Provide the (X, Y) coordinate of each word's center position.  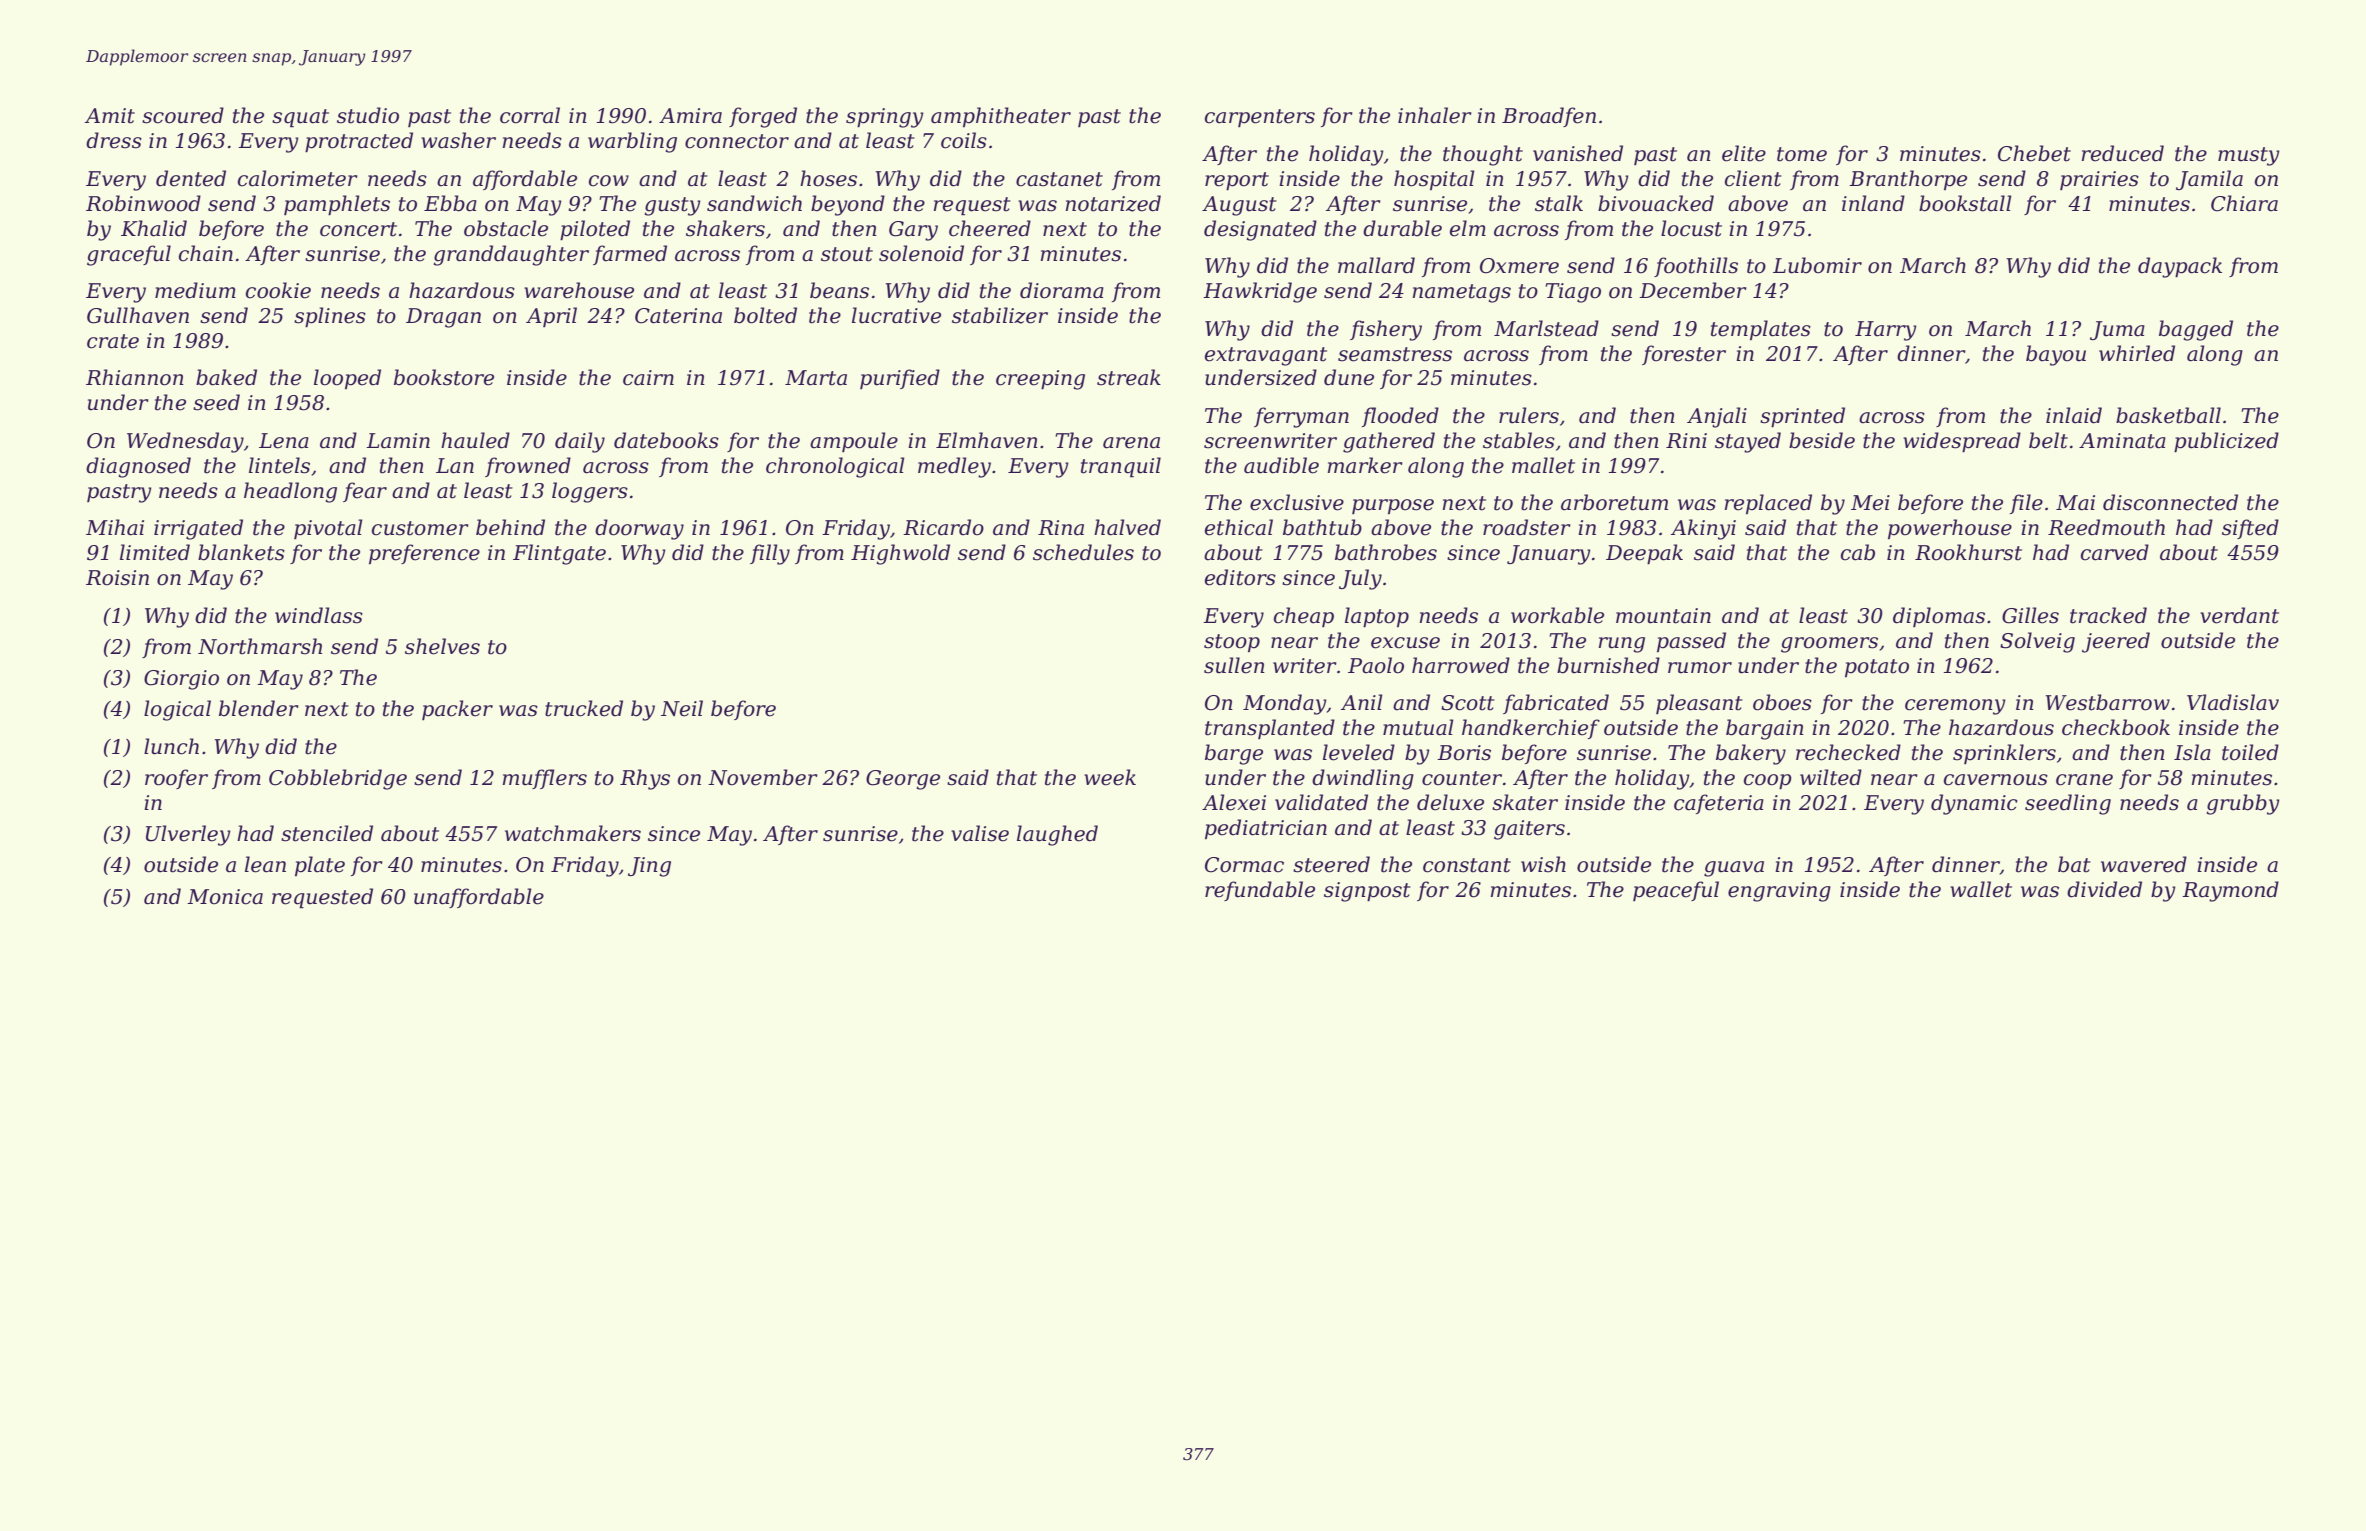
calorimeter (298, 178)
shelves (442, 646)
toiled (2250, 752)
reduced (2122, 153)
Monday (1285, 704)
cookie (278, 290)
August (1239, 206)
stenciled (327, 833)
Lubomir (1817, 265)
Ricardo (943, 527)
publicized (2226, 442)
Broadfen (1549, 117)
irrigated (198, 529)
